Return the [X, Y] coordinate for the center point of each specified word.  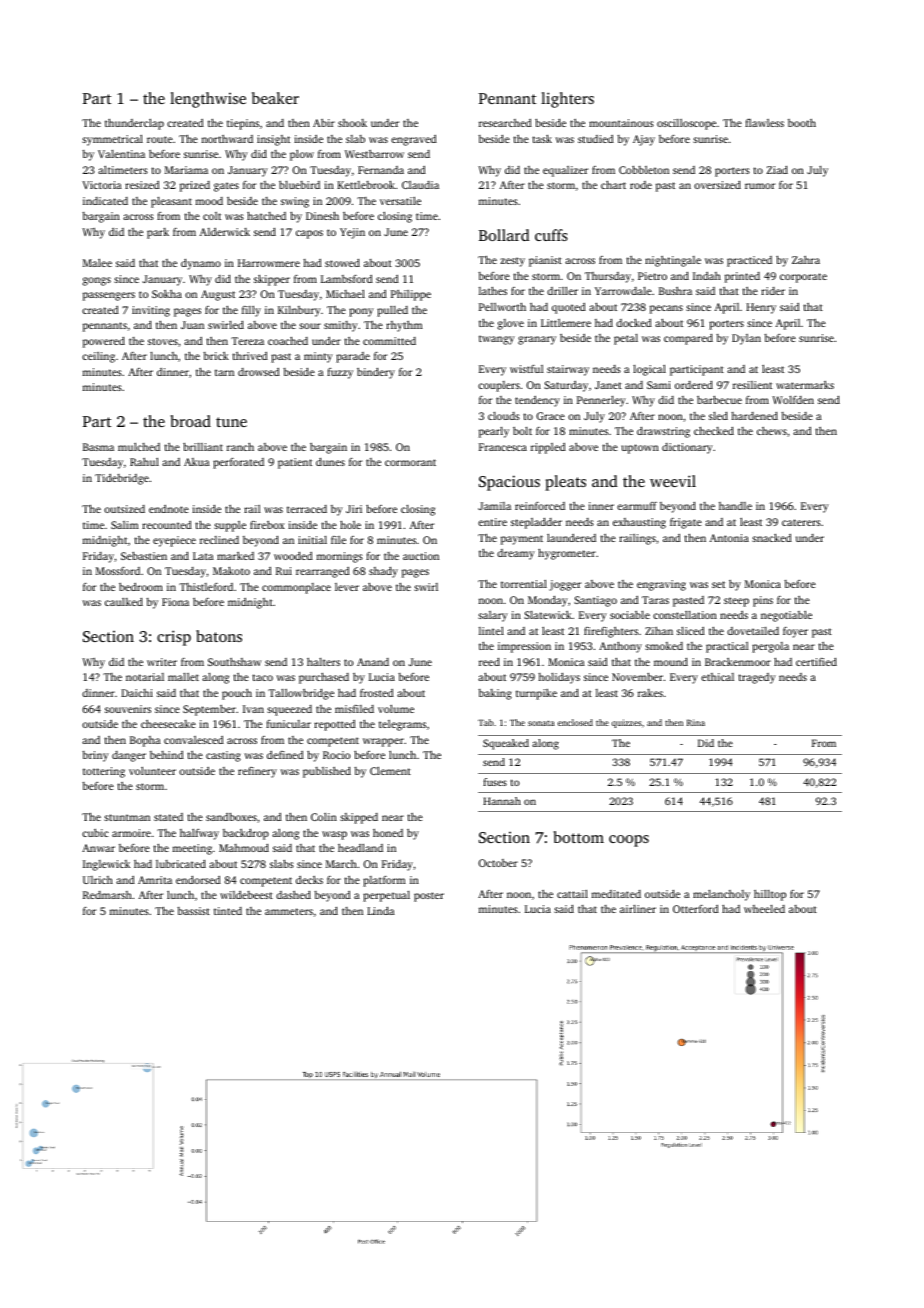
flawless [764, 123]
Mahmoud [244, 848]
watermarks [805, 385]
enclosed [575, 722]
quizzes [627, 723]
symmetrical [112, 140]
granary [537, 340]
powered [104, 342]
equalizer [565, 171]
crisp [174, 638]
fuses [495, 782]
